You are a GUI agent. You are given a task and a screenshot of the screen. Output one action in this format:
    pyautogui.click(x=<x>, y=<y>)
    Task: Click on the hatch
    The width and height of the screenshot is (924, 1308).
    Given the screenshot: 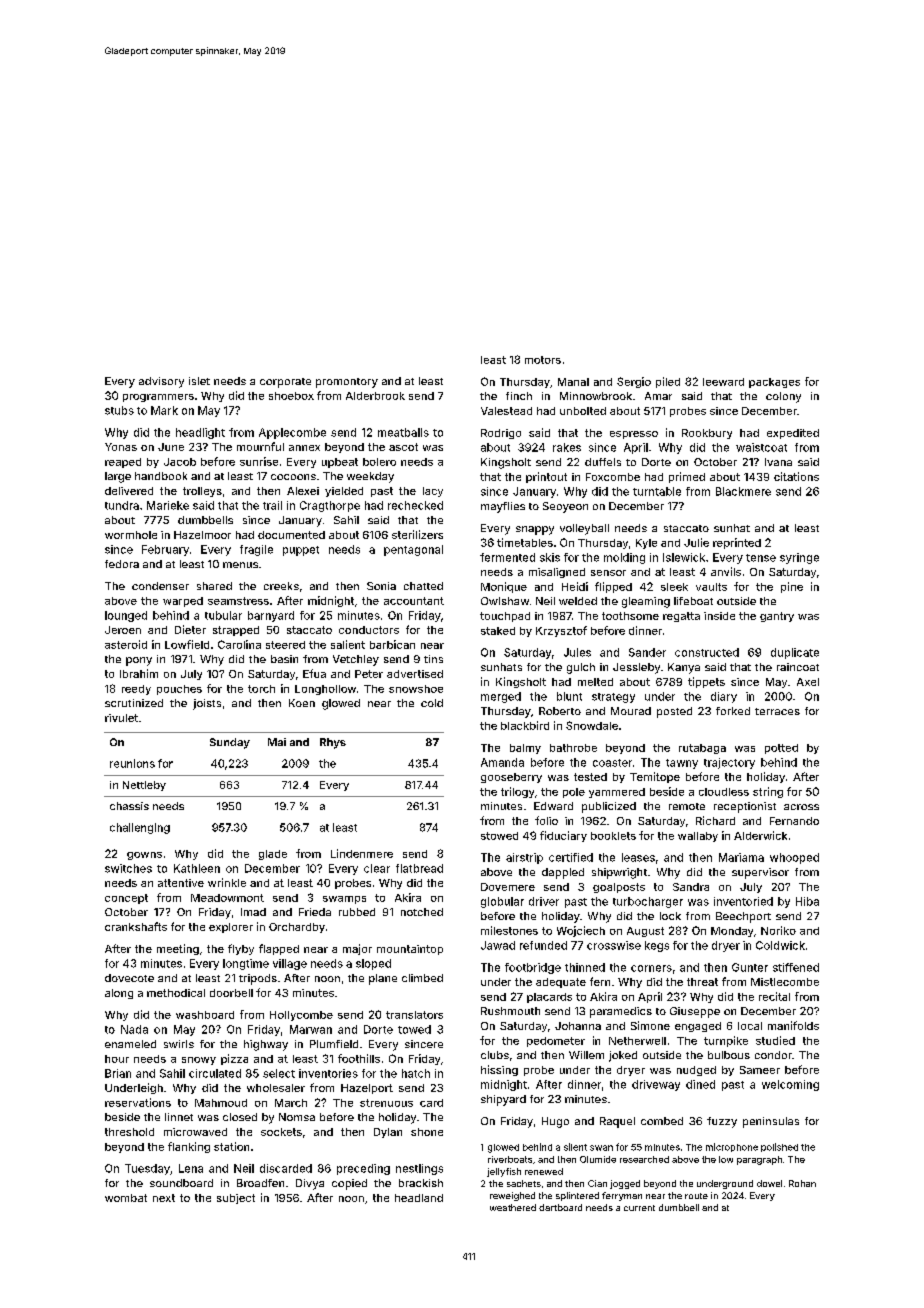 What is the action you would take?
    pyautogui.click(x=416, y=1073)
